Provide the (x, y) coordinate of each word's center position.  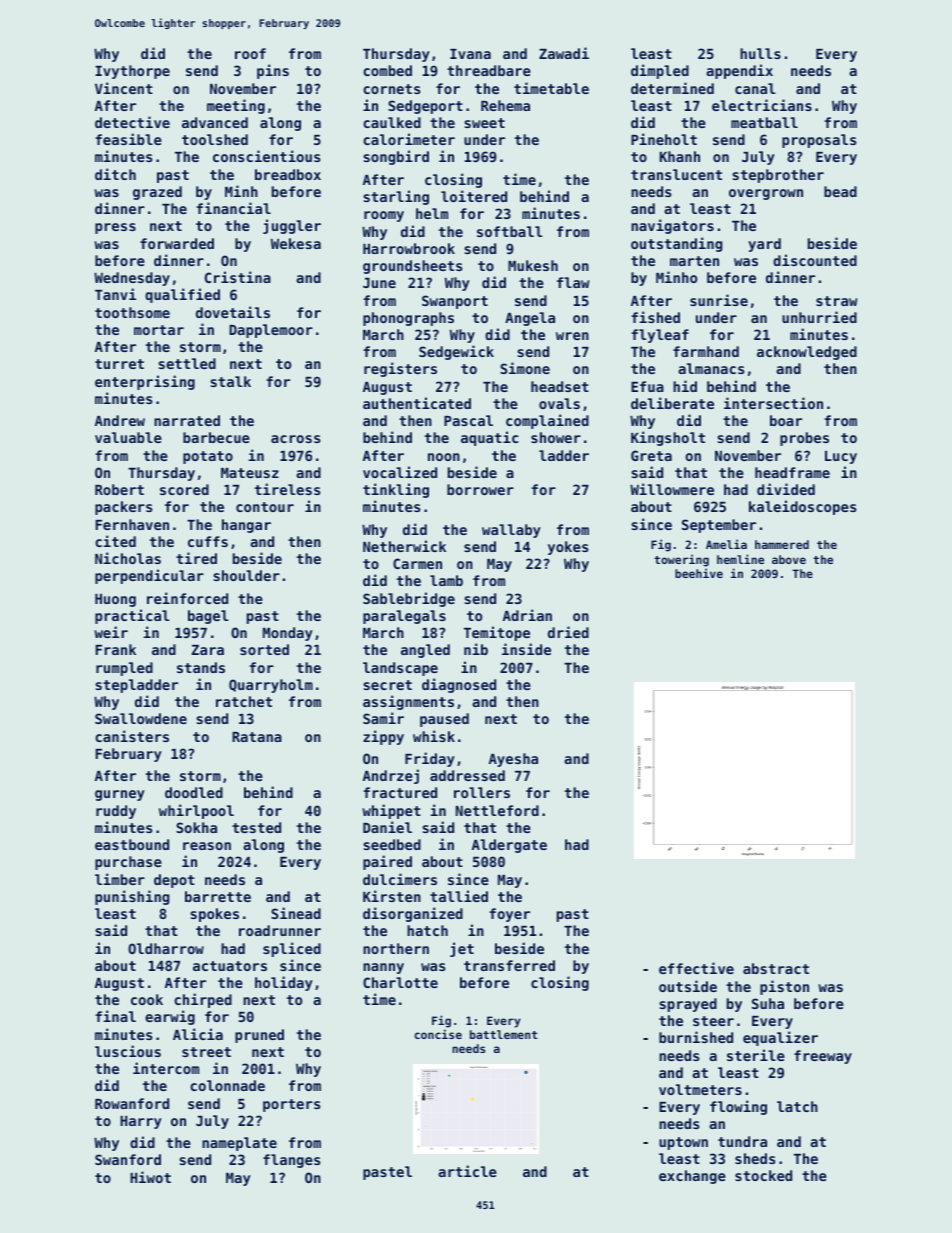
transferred (509, 965)
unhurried (819, 317)
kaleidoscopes (802, 507)
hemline (740, 559)
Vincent (124, 88)
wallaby (511, 531)
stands (201, 667)
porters (291, 1105)
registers (400, 369)
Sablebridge (409, 599)
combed (387, 70)
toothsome (132, 312)
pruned (259, 1036)
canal (755, 88)
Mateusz (250, 473)
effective (696, 968)
